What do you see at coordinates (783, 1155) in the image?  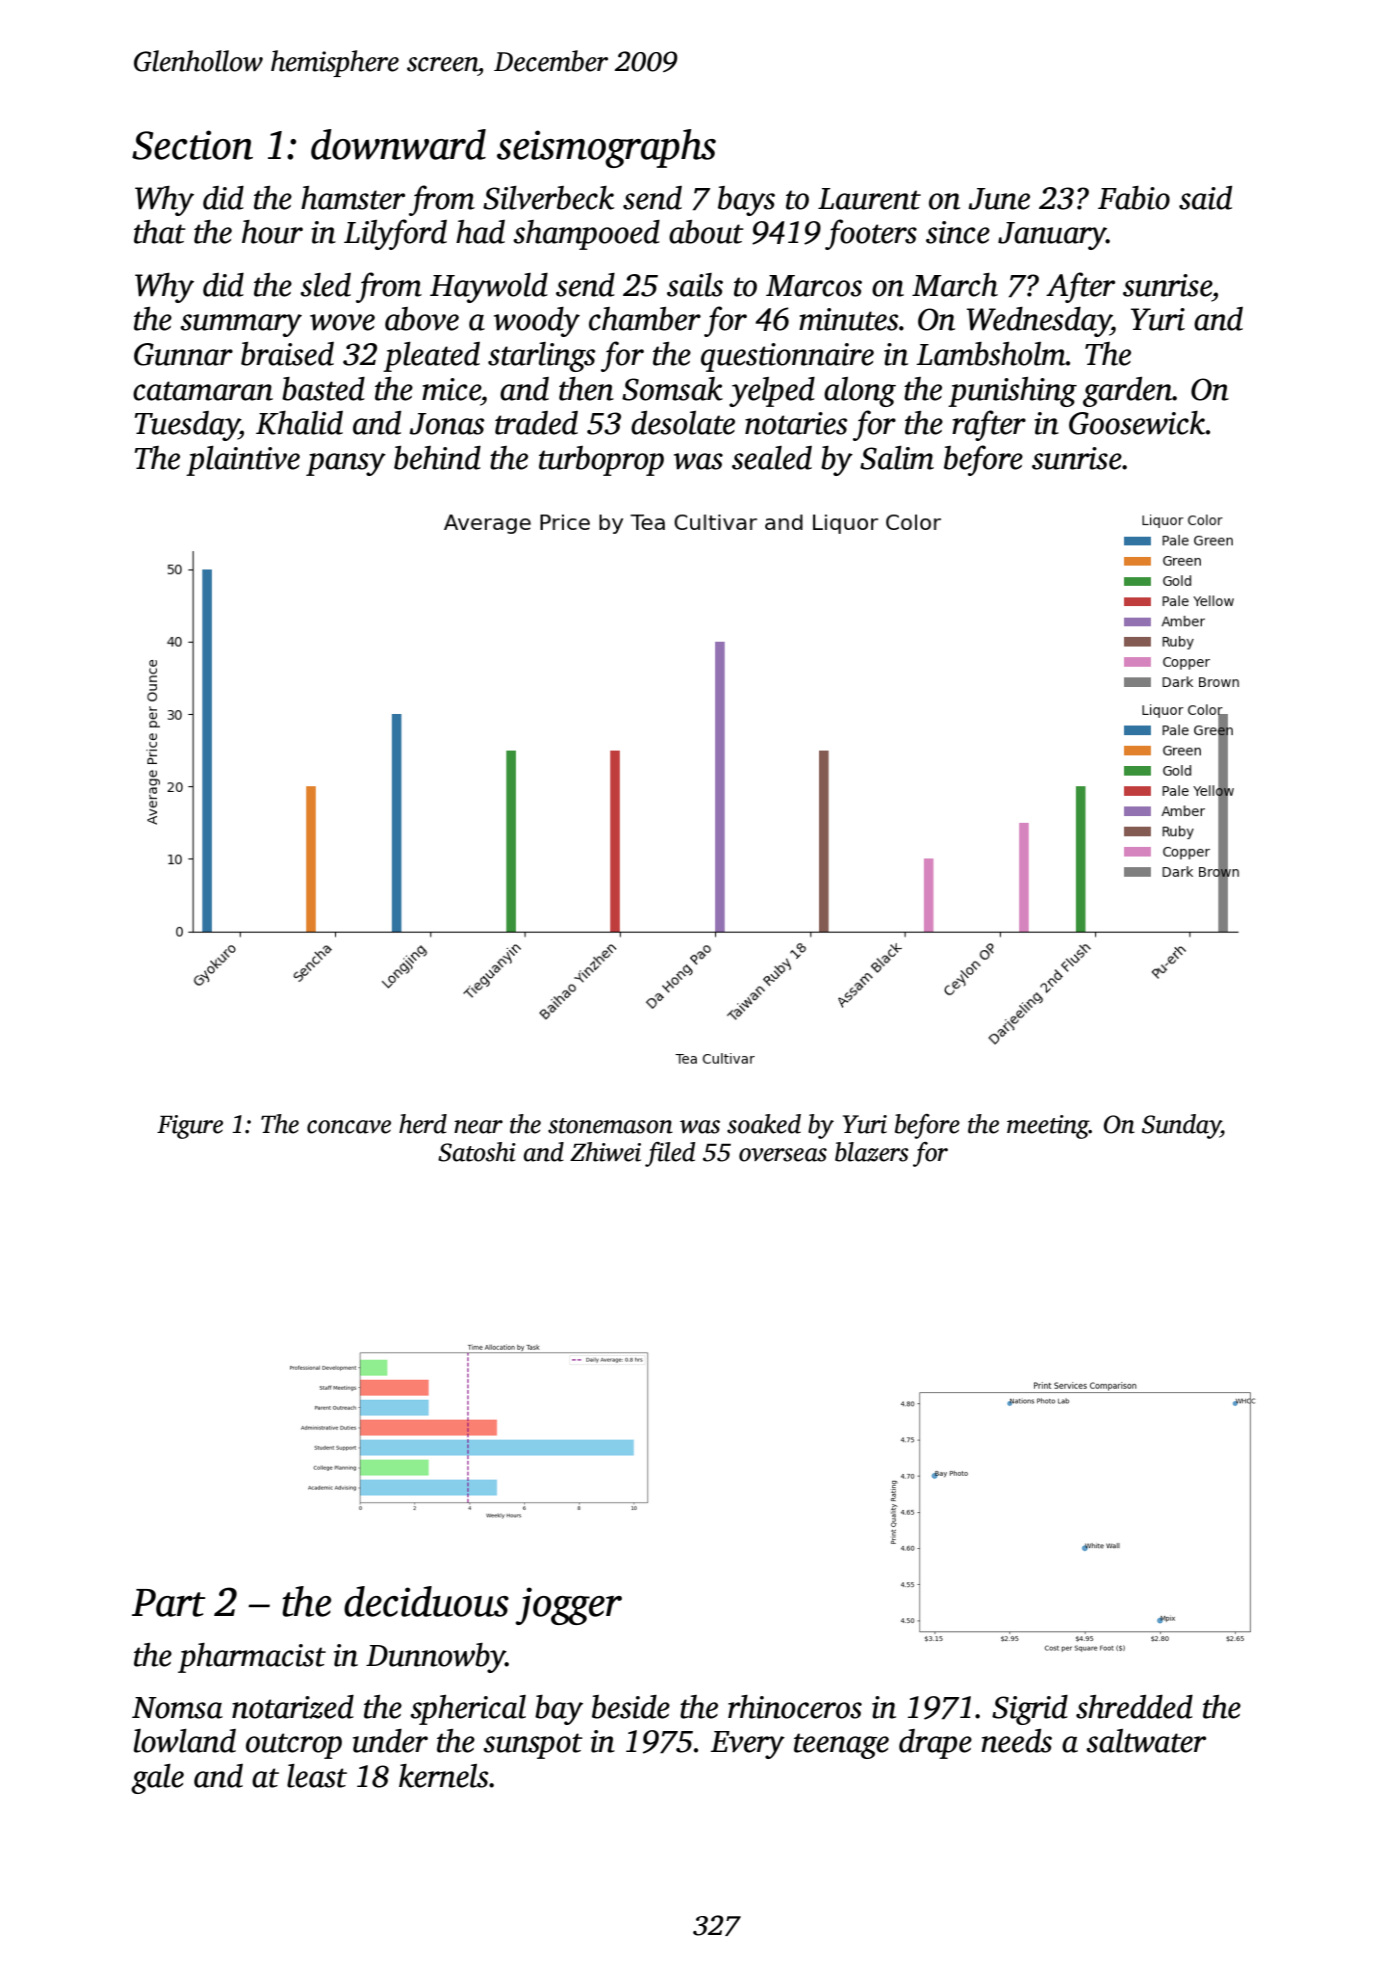 I see `overseas` at bounding box center [783, 1155].
